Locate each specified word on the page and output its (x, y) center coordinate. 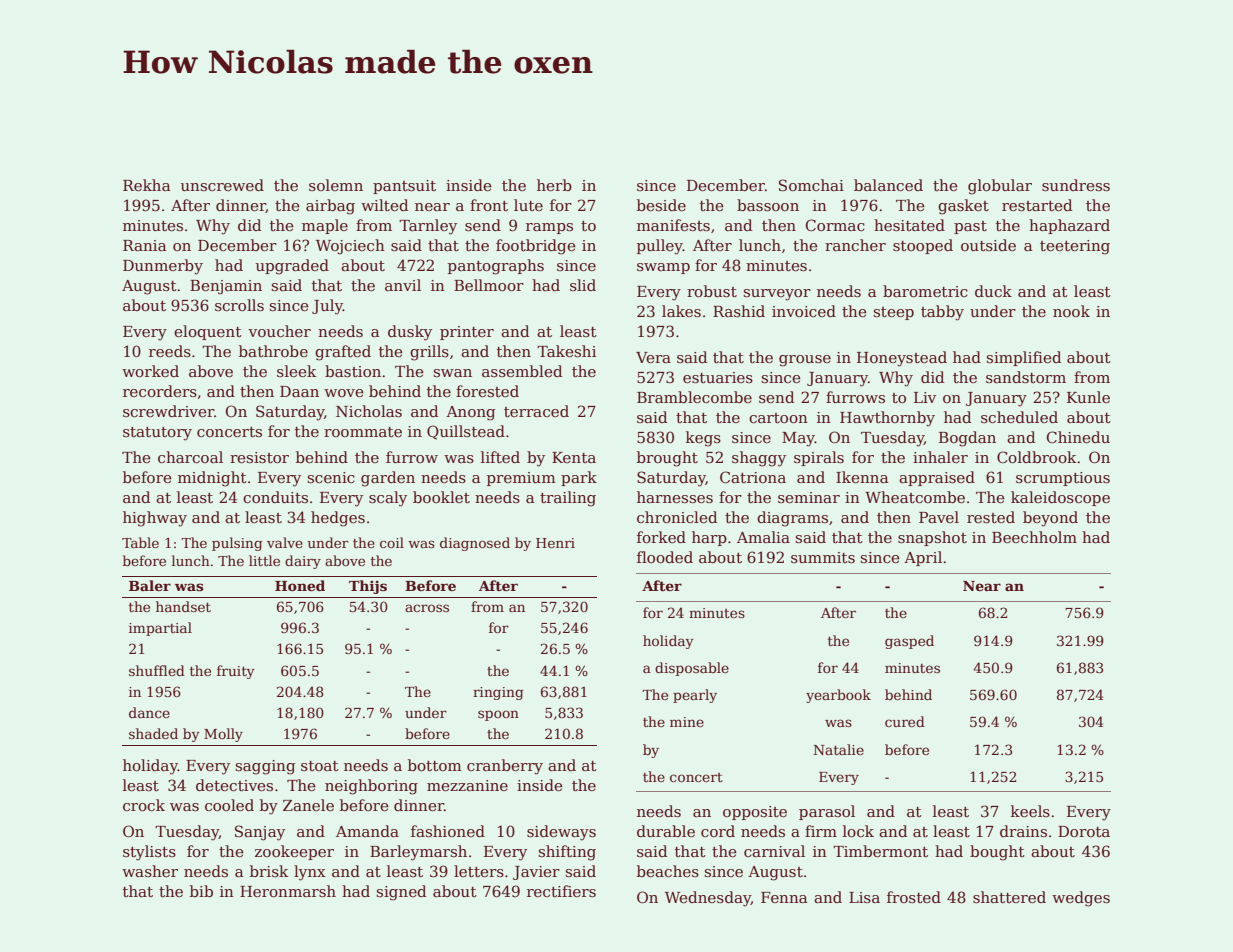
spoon (498, 715)
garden (388, 479)
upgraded (292, 267)
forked (661, 537)
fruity (236, 672)
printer (467, 333)
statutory (157, 434)
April (923, 558)
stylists (149, 853)
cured (905, 721)
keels (1030, 811)
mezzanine (467, 785)
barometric (925, 291)
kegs (703, 439)
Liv (925, 397)
